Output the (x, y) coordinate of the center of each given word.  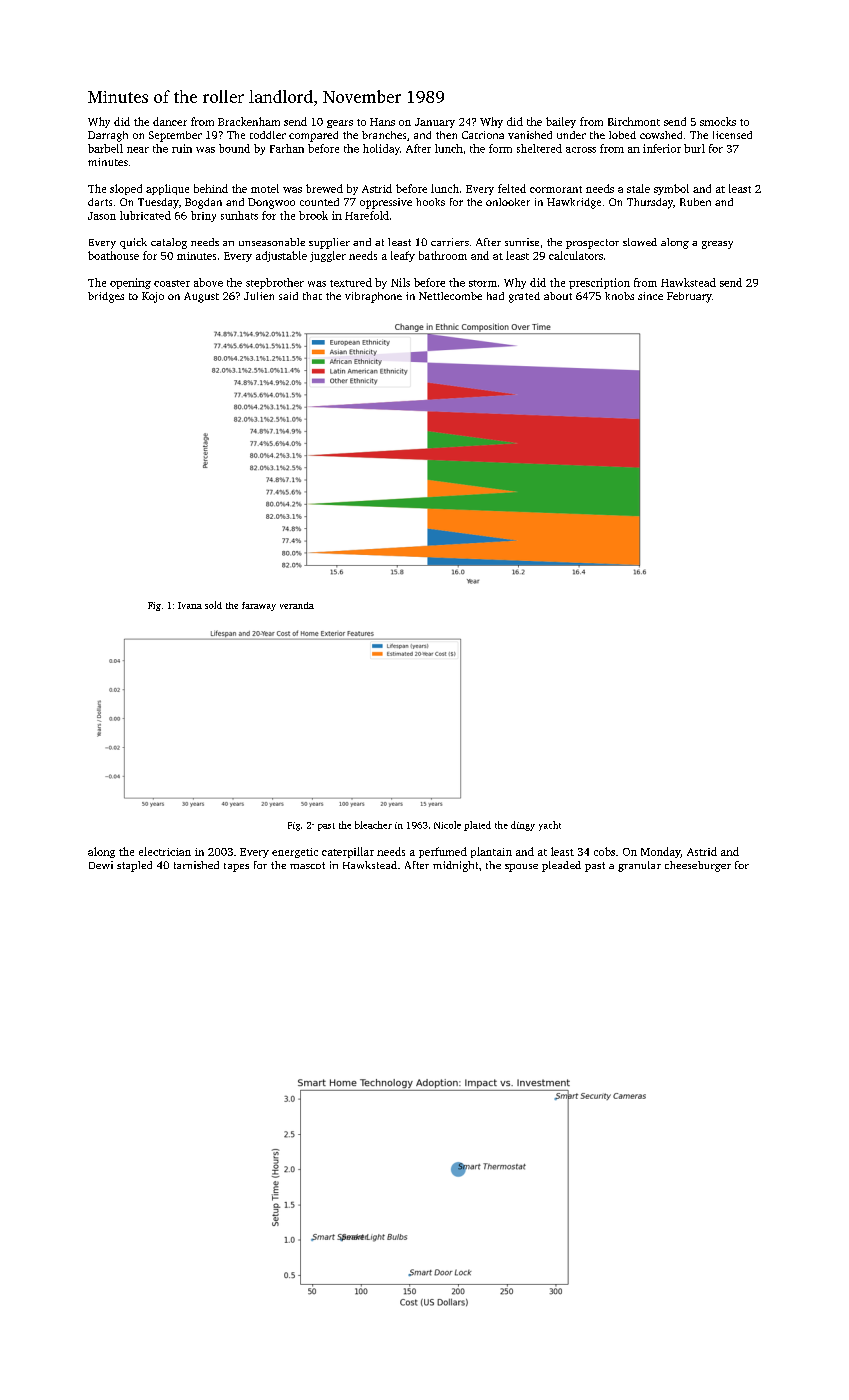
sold (213, 605)
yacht (550, 826)
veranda (297, 605)
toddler (268, 135)
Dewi (101, 865)
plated (477, 826)
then (446, 135)
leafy (403, 256)
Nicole (447, 825)
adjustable (281, 256)
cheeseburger (698, 866)
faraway (259, 606)
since (650, 296)
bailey (561, 122)
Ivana (190, 605)
